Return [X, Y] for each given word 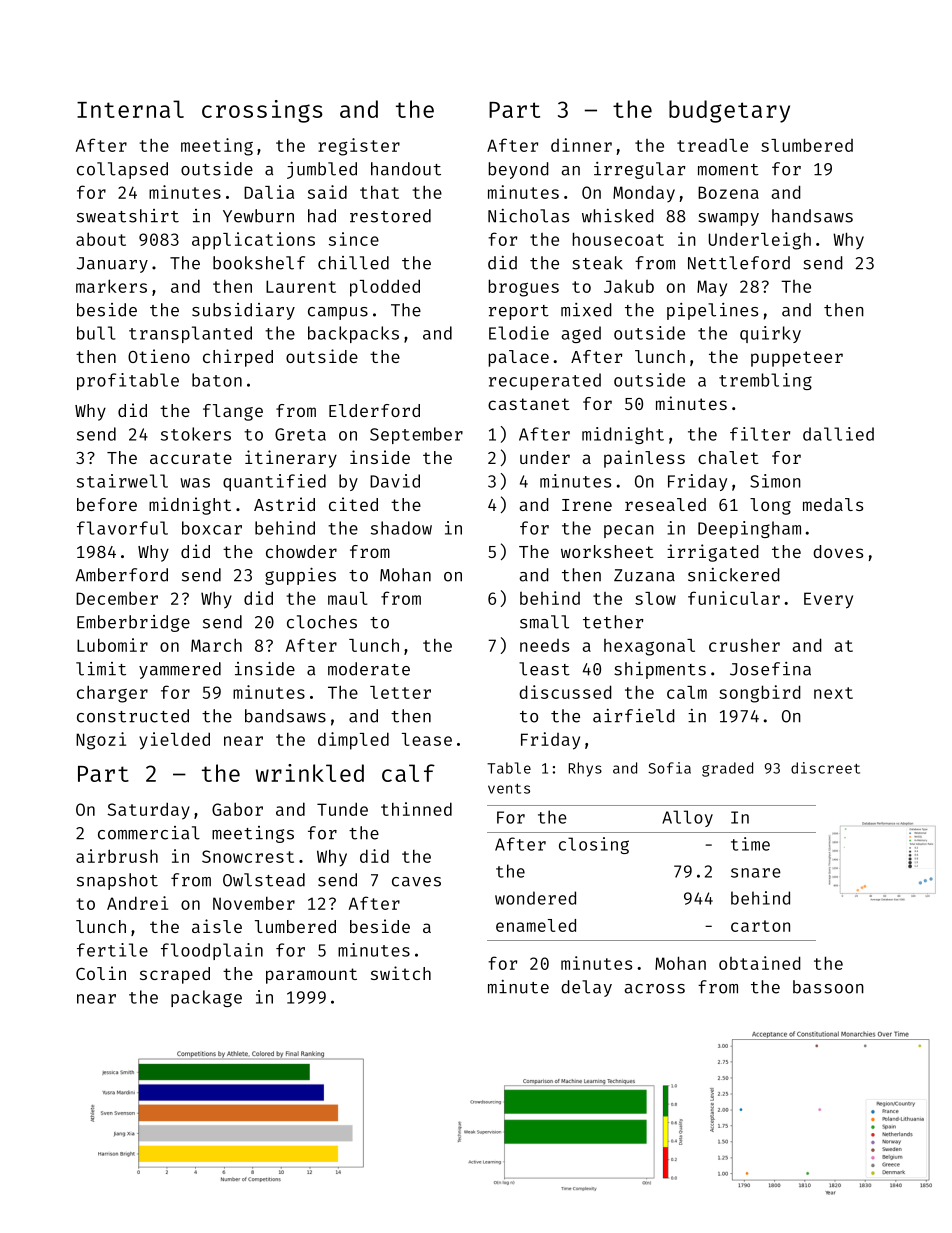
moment [728, 170]
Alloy [687, 818]
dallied [838, 434]
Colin [101, 973]
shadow [401, 528]
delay [586, 988]
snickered [734, 575]
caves [416, 882]
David [395, 481]
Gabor [237, 809]
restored [390, 216]
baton [217, 380]
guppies [300, 576]
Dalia [269, 192]
